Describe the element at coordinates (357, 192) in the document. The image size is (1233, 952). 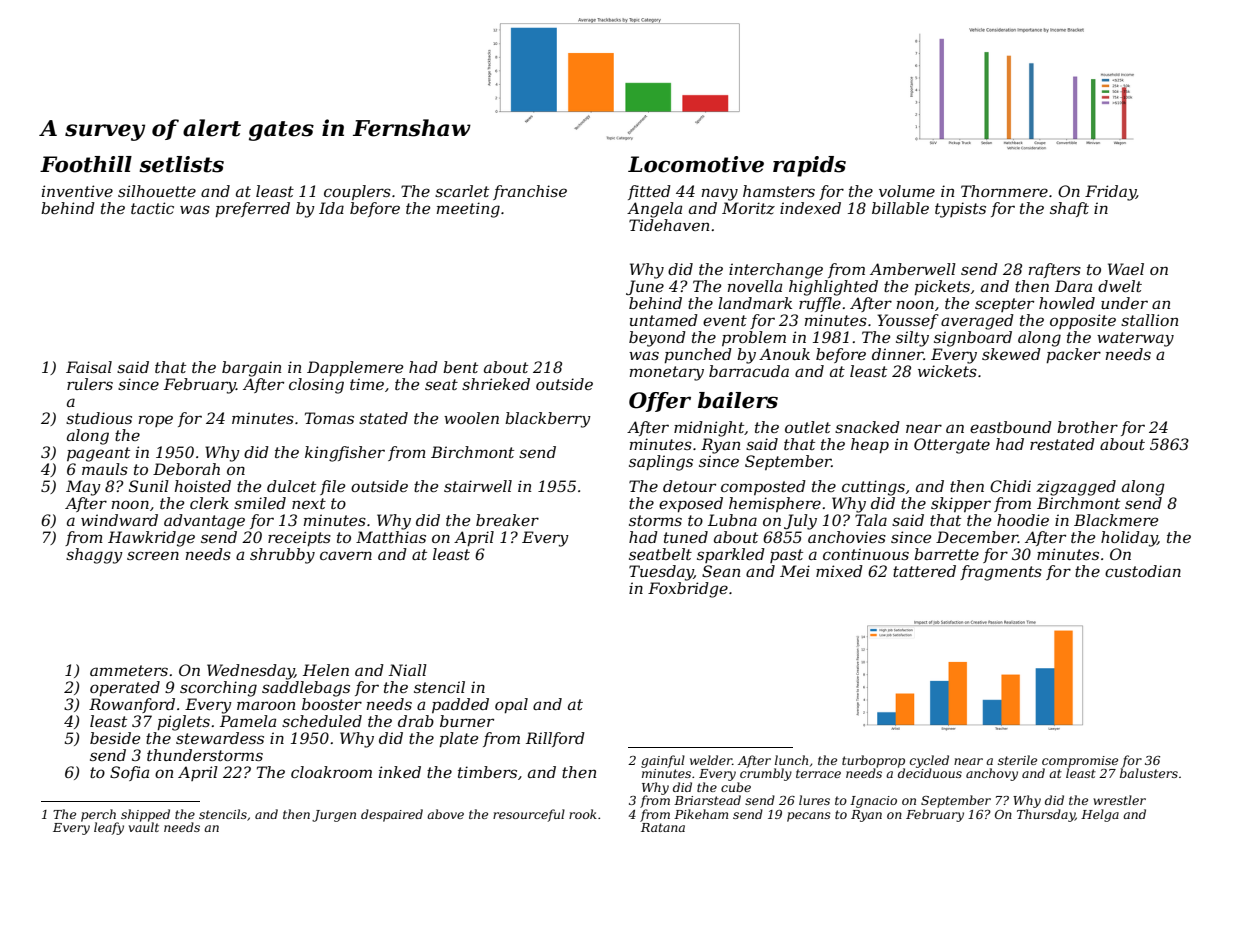
I see `couplers` at that location.
